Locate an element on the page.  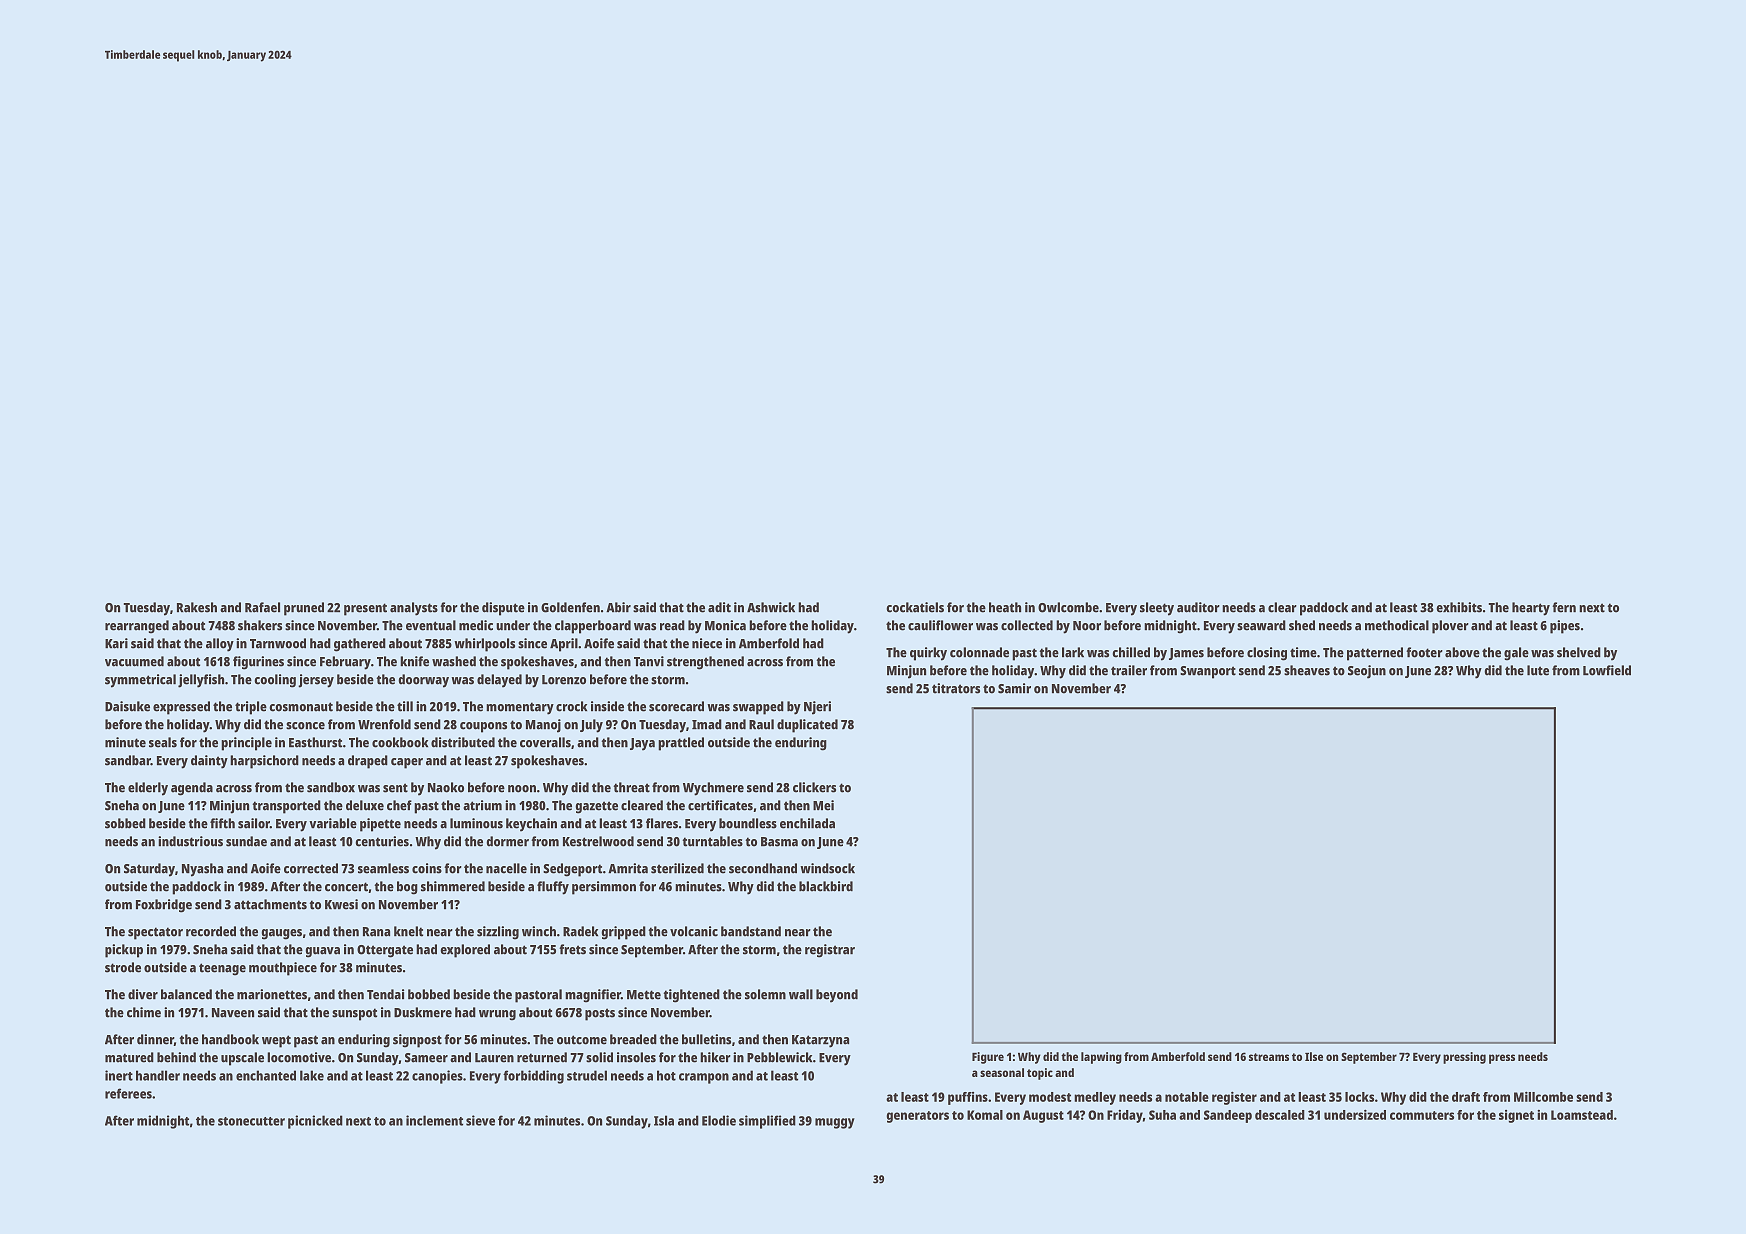
blackbird is located at coordinates (826, 886).
